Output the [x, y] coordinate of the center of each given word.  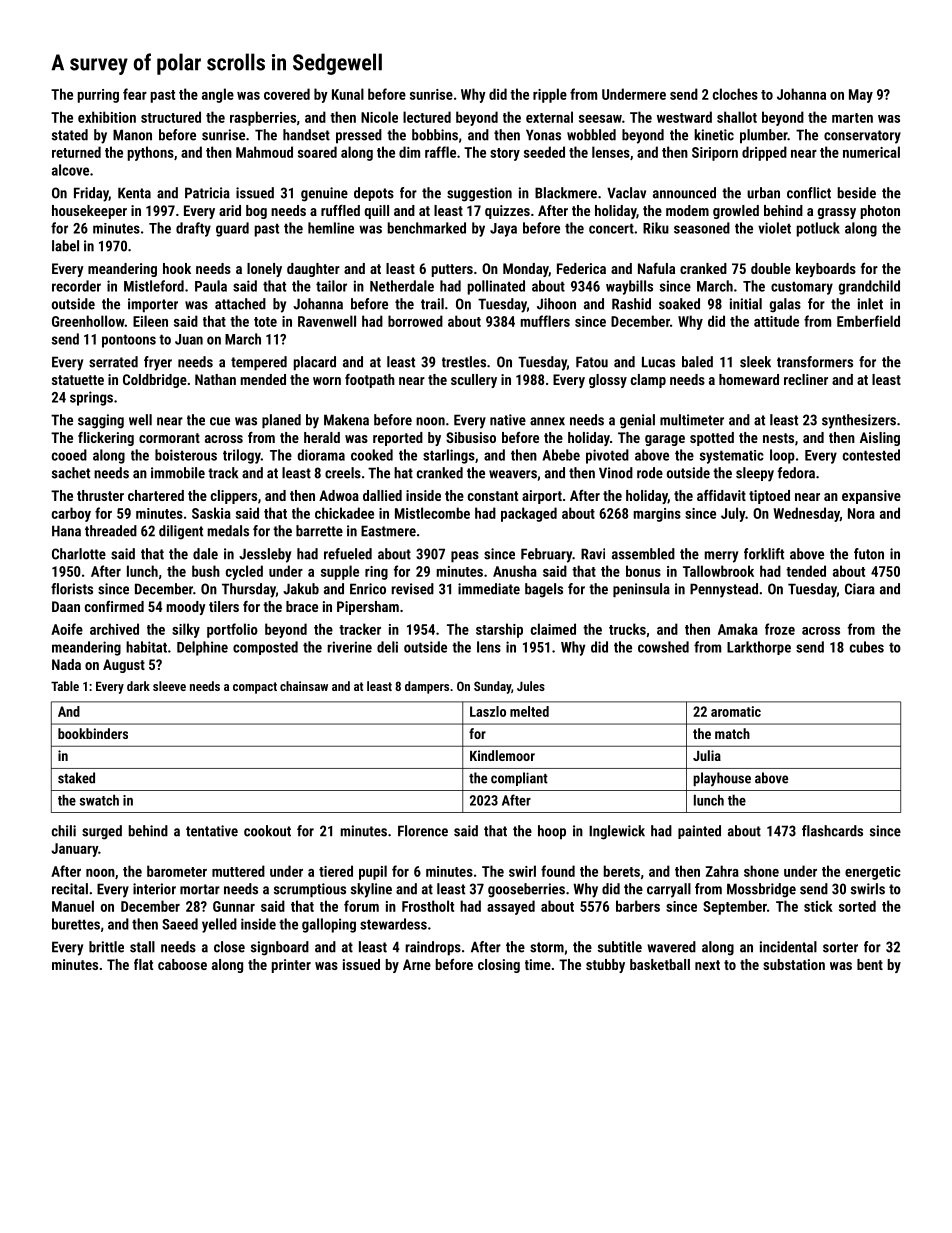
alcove [70, 170]
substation [794, 964]
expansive [871, 497]
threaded [111, 531]
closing [499, 966]
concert [611, 228]
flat [143, 964]
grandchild [869, 287]
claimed [553, 629]
